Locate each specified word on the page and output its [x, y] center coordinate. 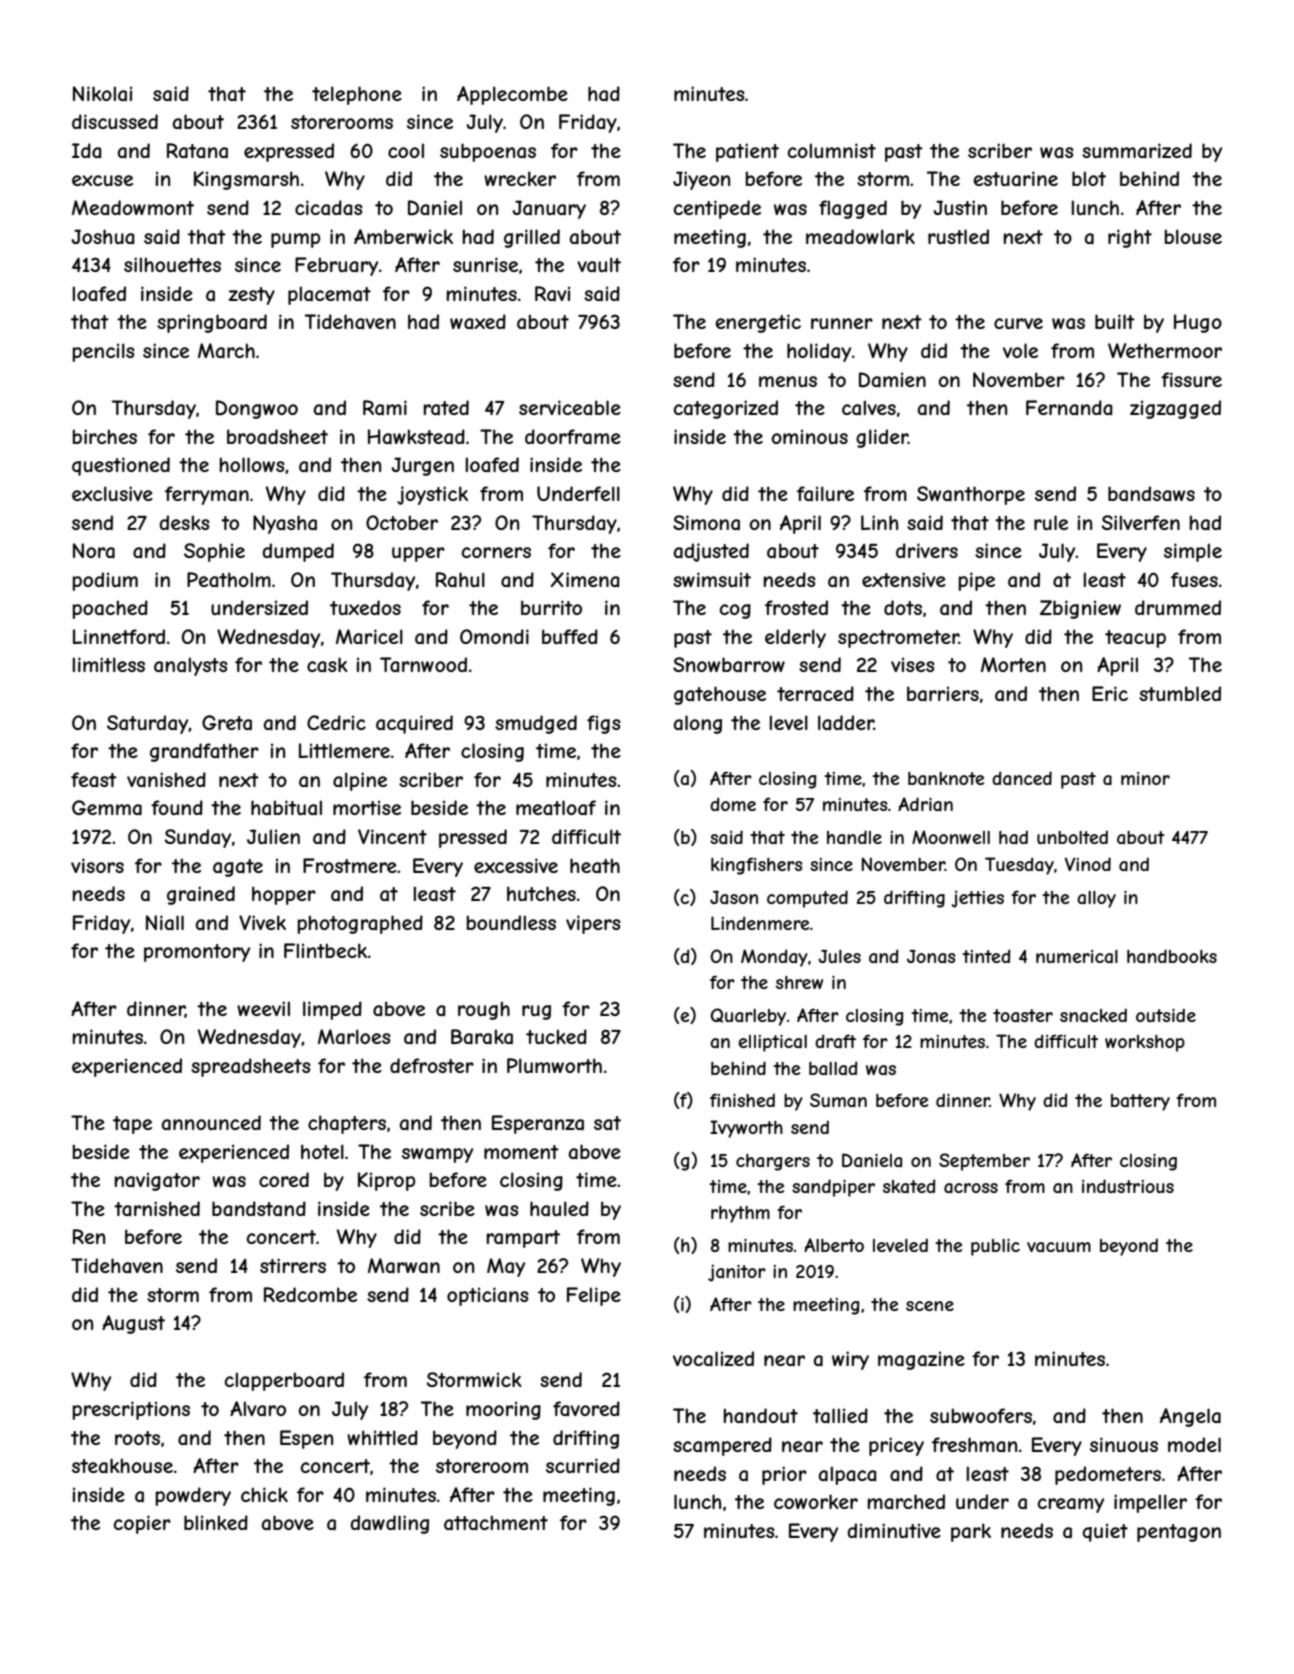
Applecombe [512, 95]
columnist [831, 150]
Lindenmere [760, 923]
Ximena [585, 579]
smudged [536, 724]
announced [211, 1123]
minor [1145, 778]
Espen [306, 1439]
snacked [1093, 1015]
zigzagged [1175, 409]
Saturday [148, 724]
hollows [252, 464]
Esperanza [538, 1124]
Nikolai [102, 94]
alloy [1096, 899]
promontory [197, 953]
